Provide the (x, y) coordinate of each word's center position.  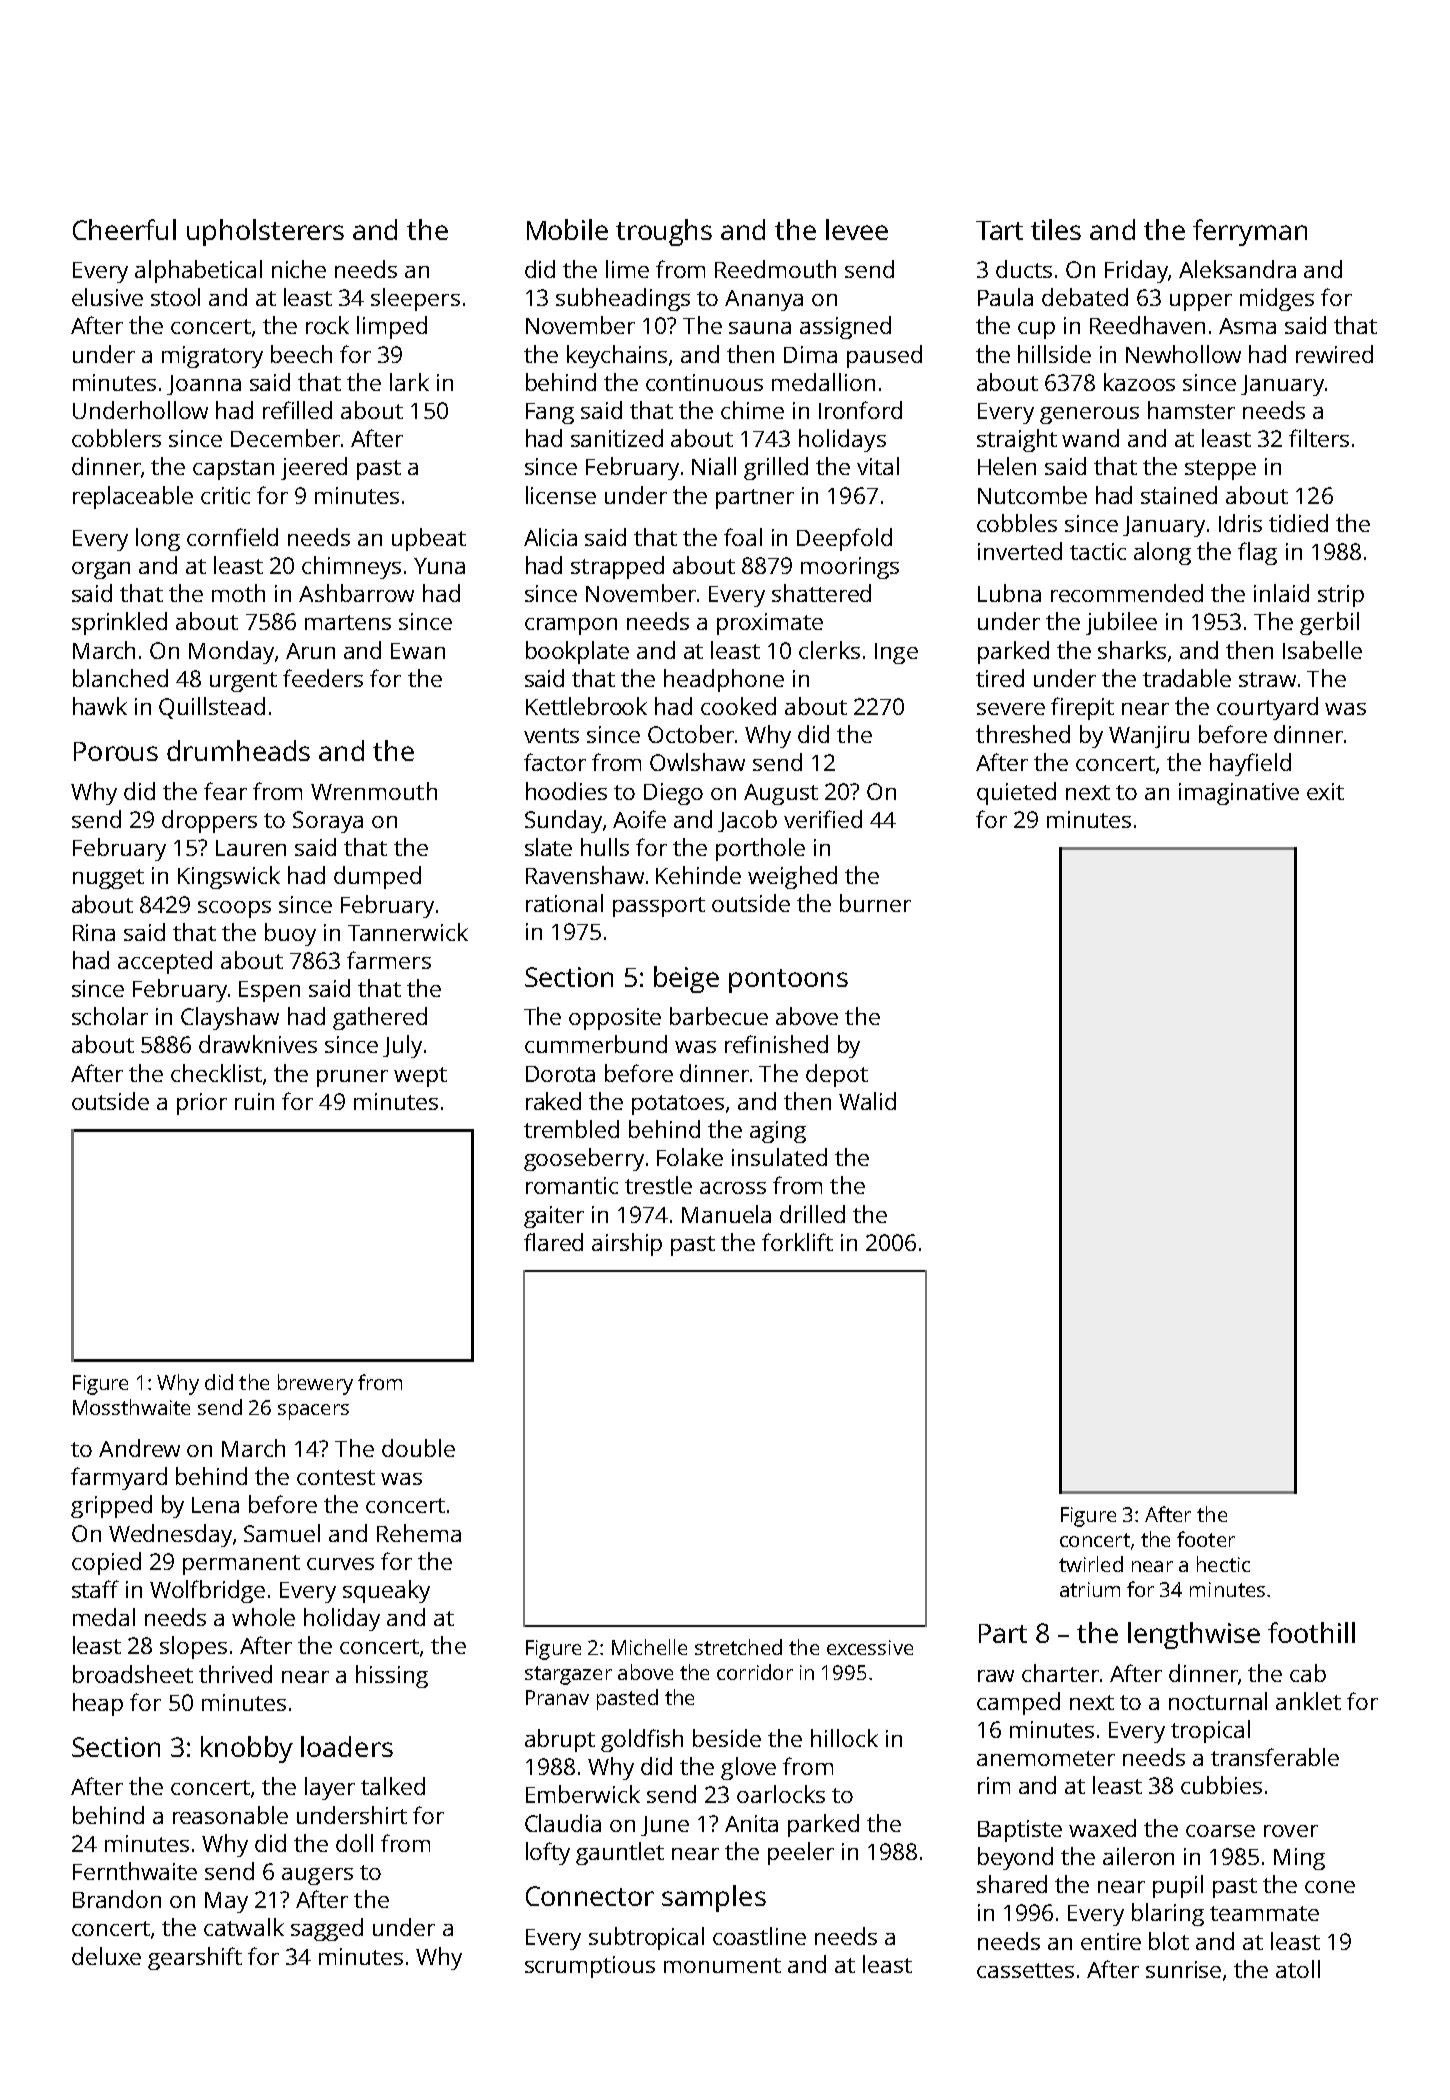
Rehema (419, 1533)
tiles (1056, 229)
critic (225, 495)
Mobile (567, 229)
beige (686, 979)
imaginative (1239, 794)
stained (1179, 495)
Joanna (204, 385)
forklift (797, 1242)
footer (1206, 1539)
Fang (550, 413)
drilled (812, 1214)
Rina (94, 932)
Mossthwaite (131, 1407)
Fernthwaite (135, 1871)
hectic (1223, 1564)
